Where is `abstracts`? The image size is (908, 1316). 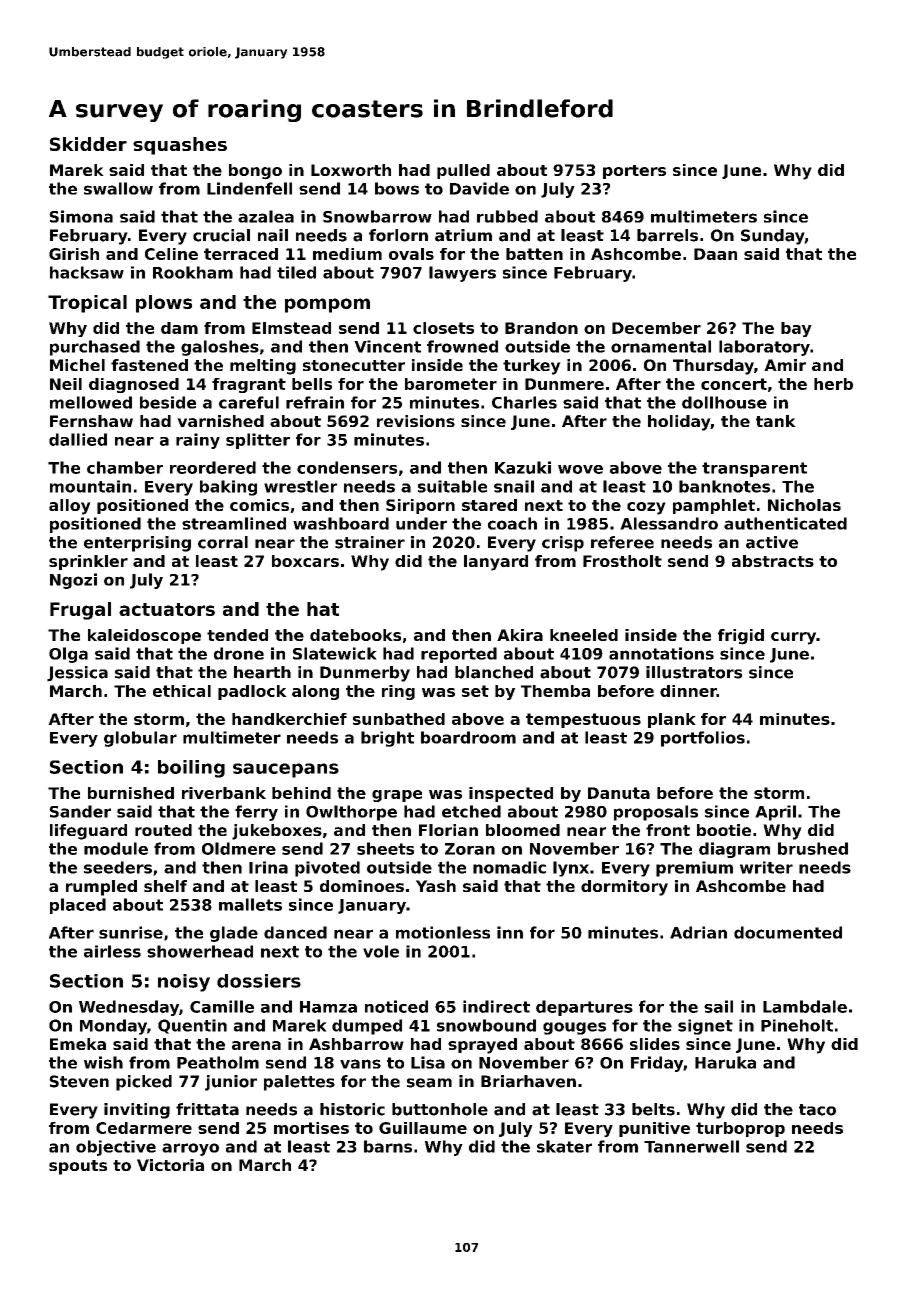
abstracts is located at coordinates (773, 561).
